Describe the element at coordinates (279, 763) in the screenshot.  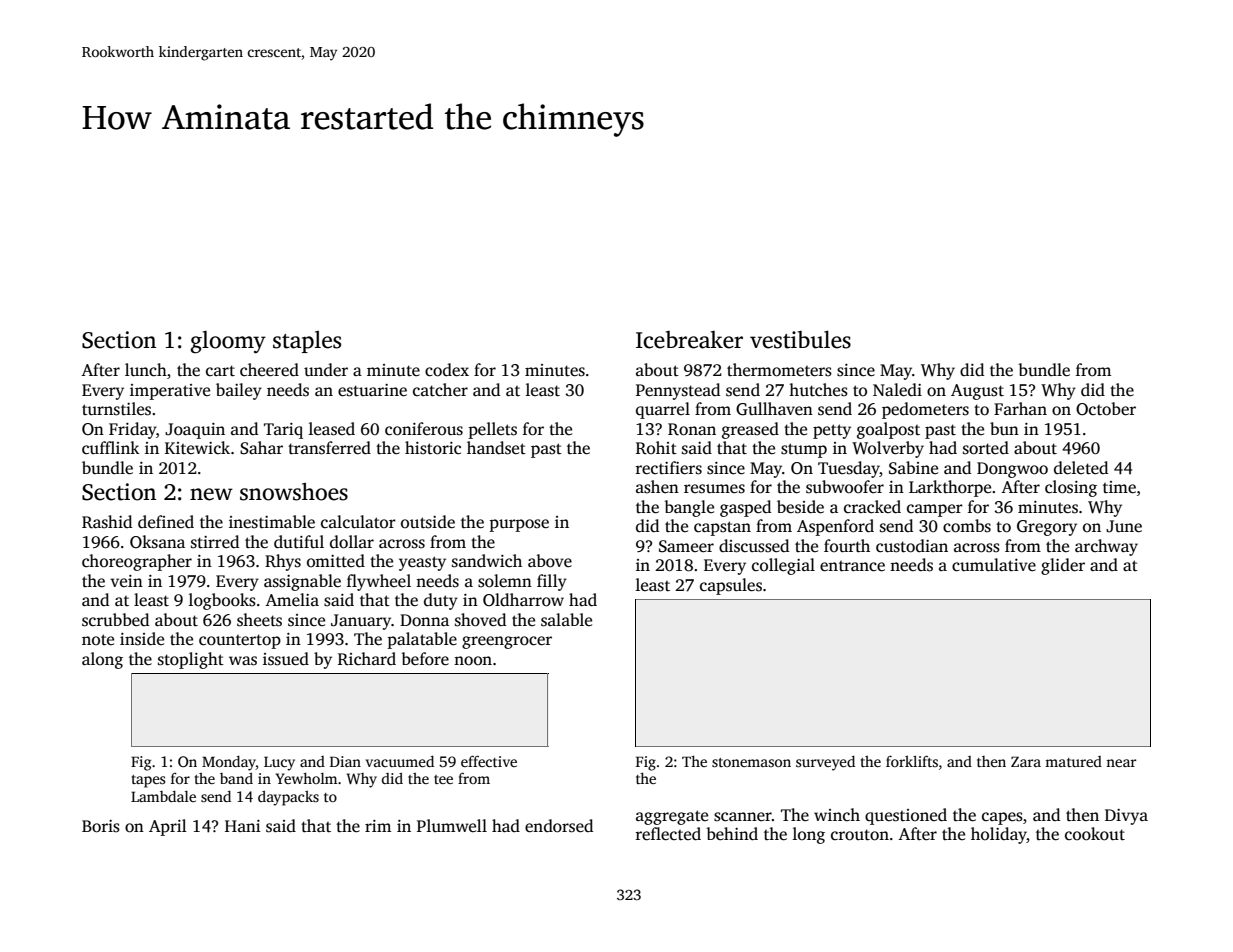
I see `Lucy` at that location.
